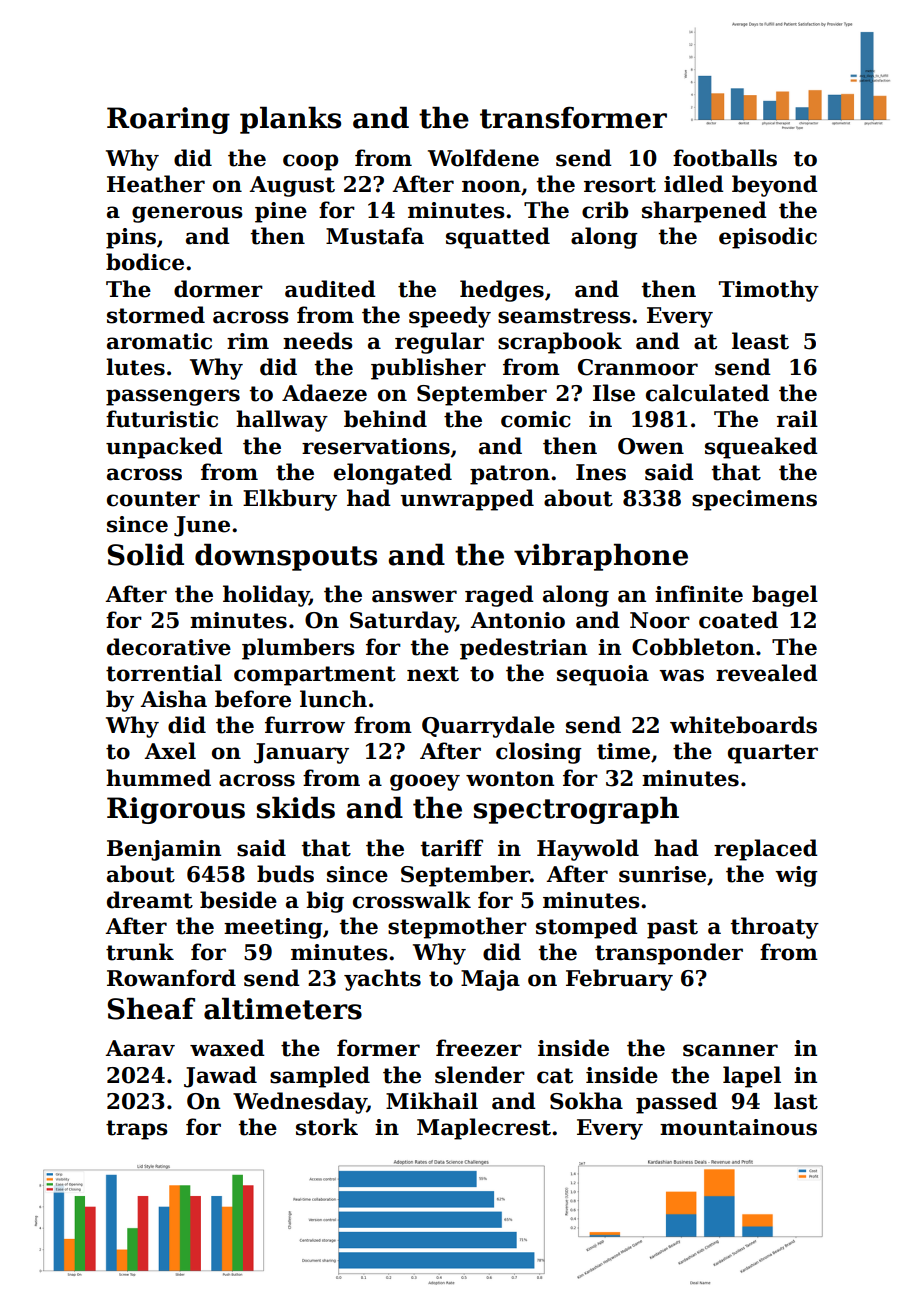  I want to click on sunrise, so click(662, 874).
